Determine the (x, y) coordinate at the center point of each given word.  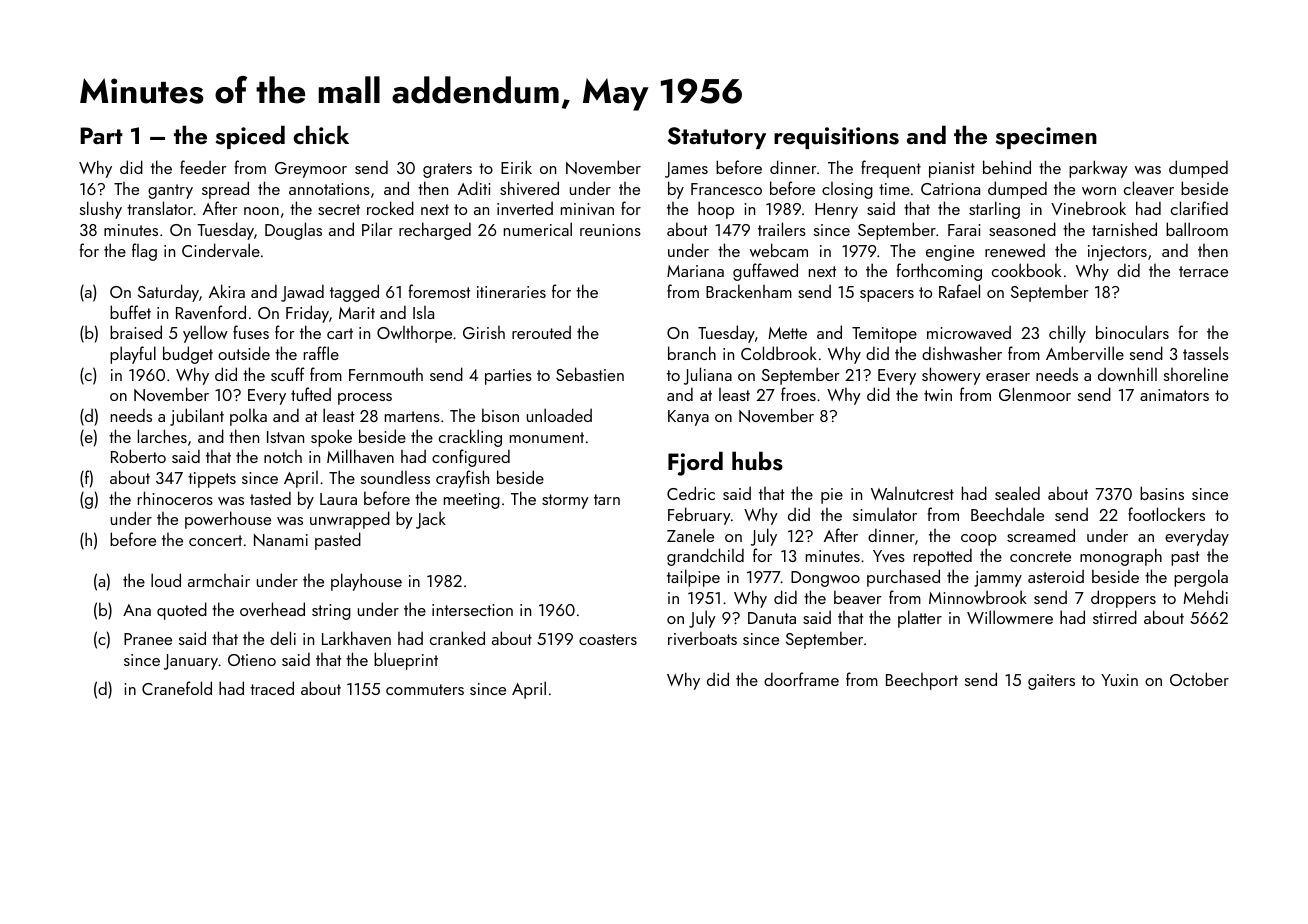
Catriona (950, 189)
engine (950, 253)
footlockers (1166, 514)
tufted (311, 394)
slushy (101, 210)
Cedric (691, 493)
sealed (1017, 493)
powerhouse (228, 520)
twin (938, 395)
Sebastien (590, 374)
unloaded (559, 415)
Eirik (516, 167)
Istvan (285, 437)
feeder (203, 167)
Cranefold (177, 688)
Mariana (695, 271)
